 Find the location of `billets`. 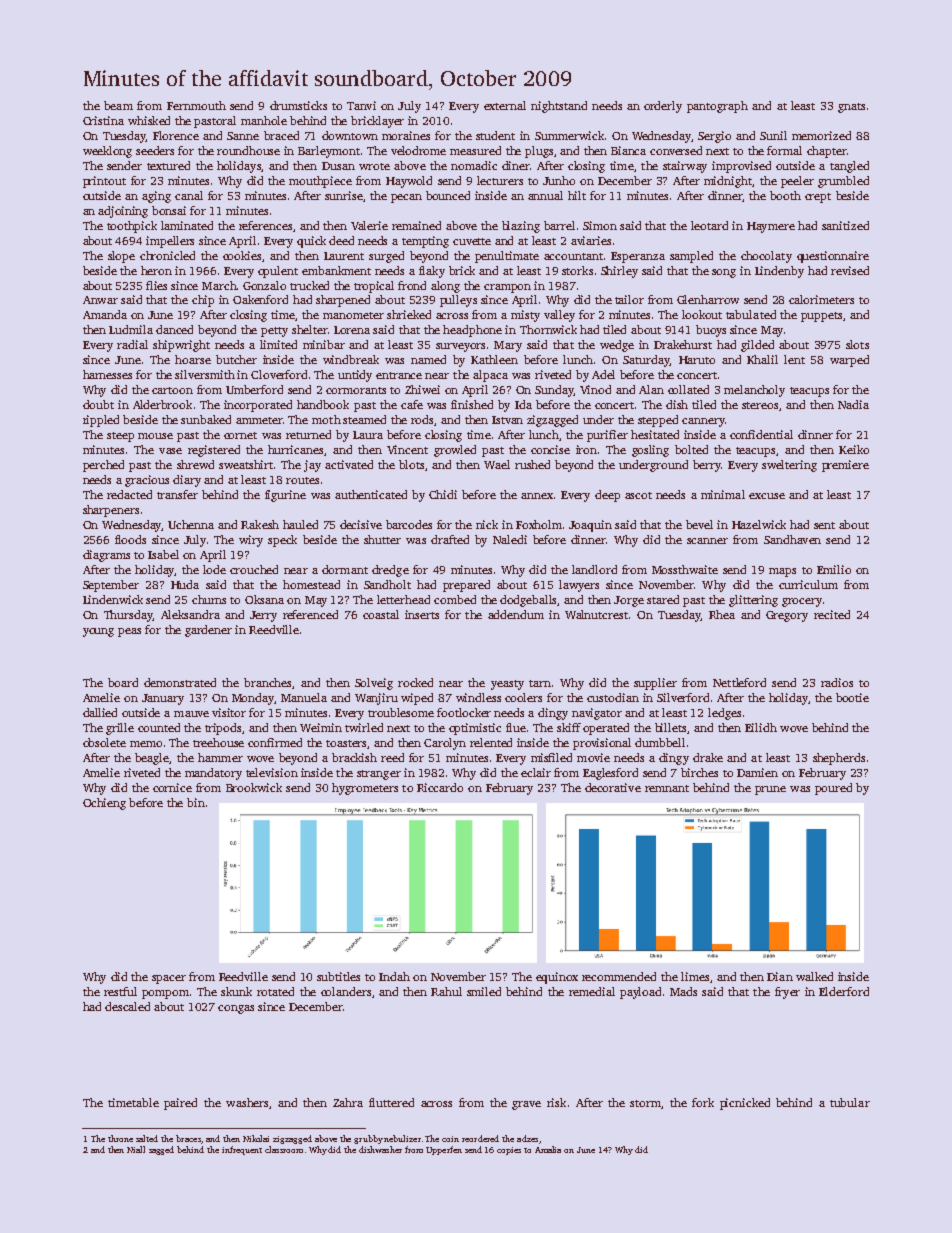

billets is located at coordinates (670, 727).
